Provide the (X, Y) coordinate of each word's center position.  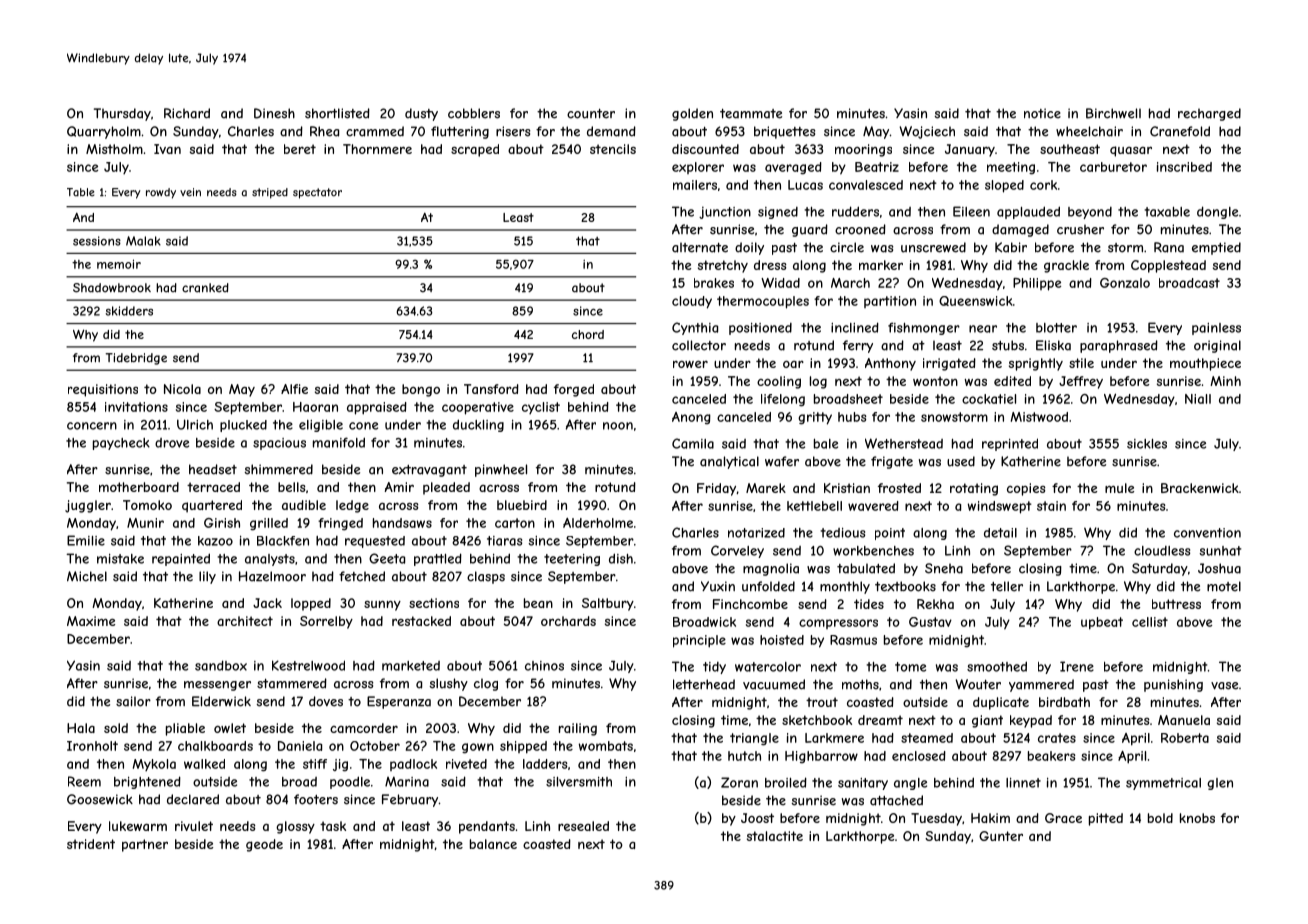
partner (145, 845)
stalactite (775, 836)
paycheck (121, 444)
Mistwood (1039, 417)
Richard (187, 113)
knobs (1197, 818)
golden (692, 114)
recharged (1209, 114)
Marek (766, 488)
